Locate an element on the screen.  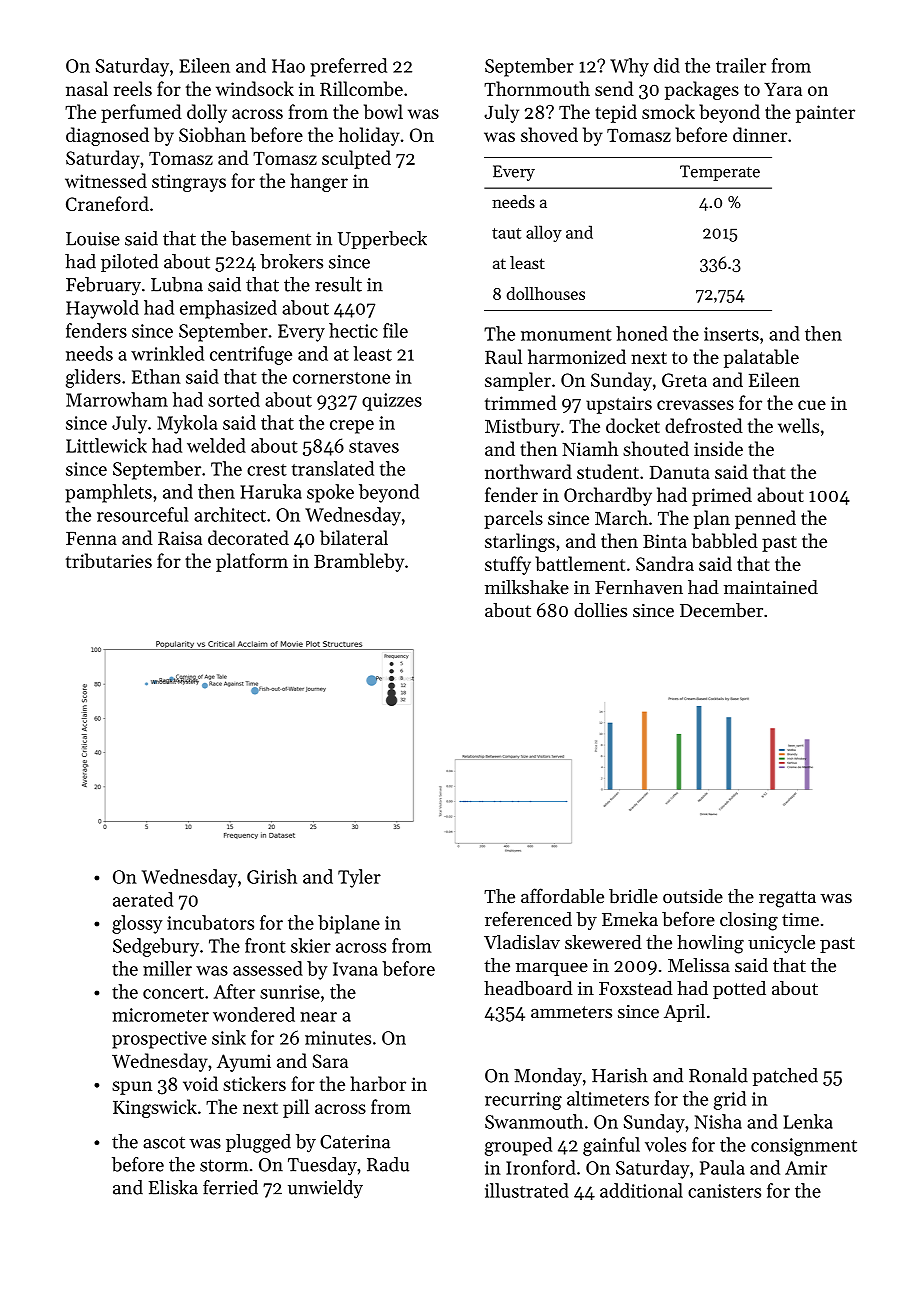
tributaries is located at coordinates (109, 560).
